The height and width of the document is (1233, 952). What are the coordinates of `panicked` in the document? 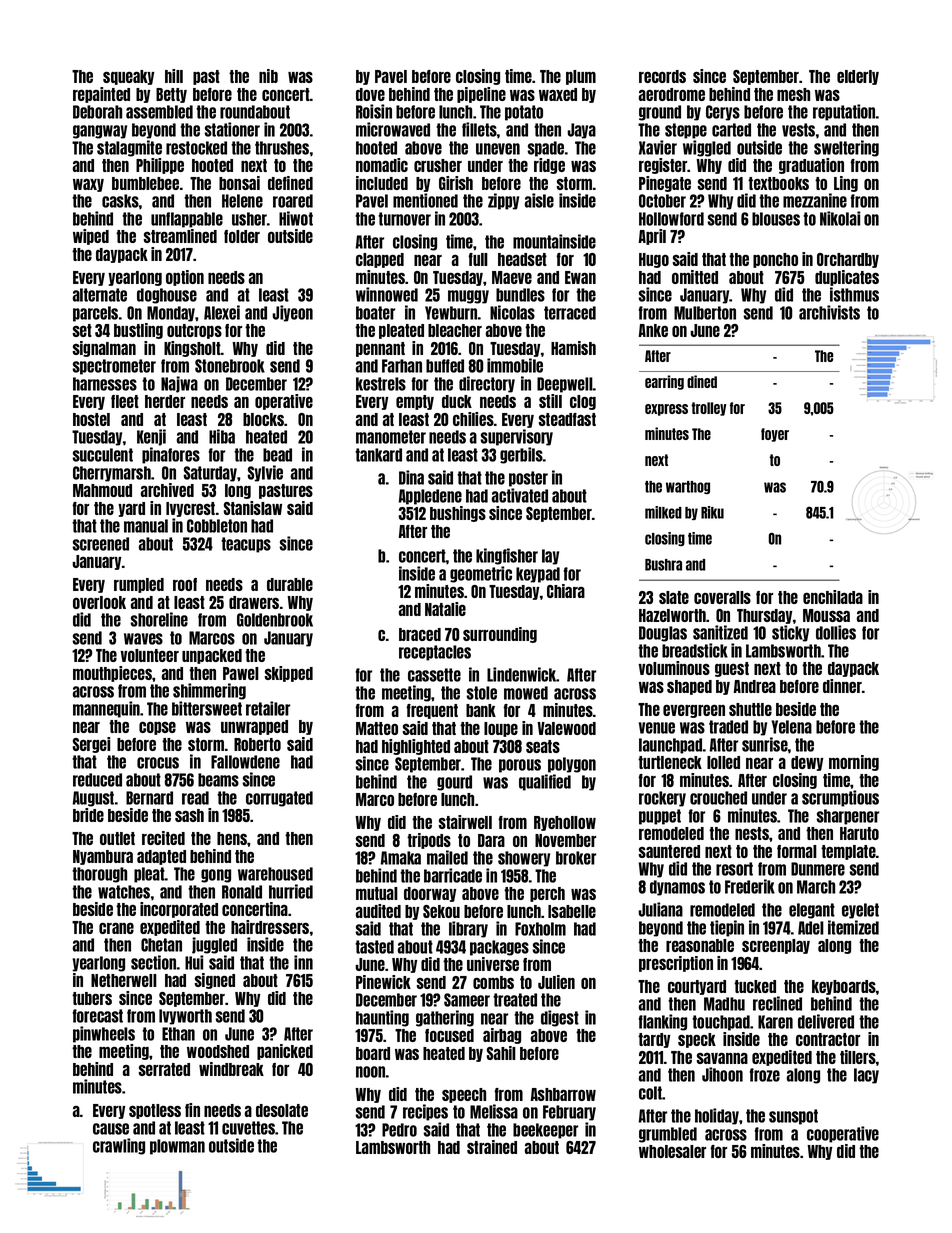 It's located at (285, 1052).
